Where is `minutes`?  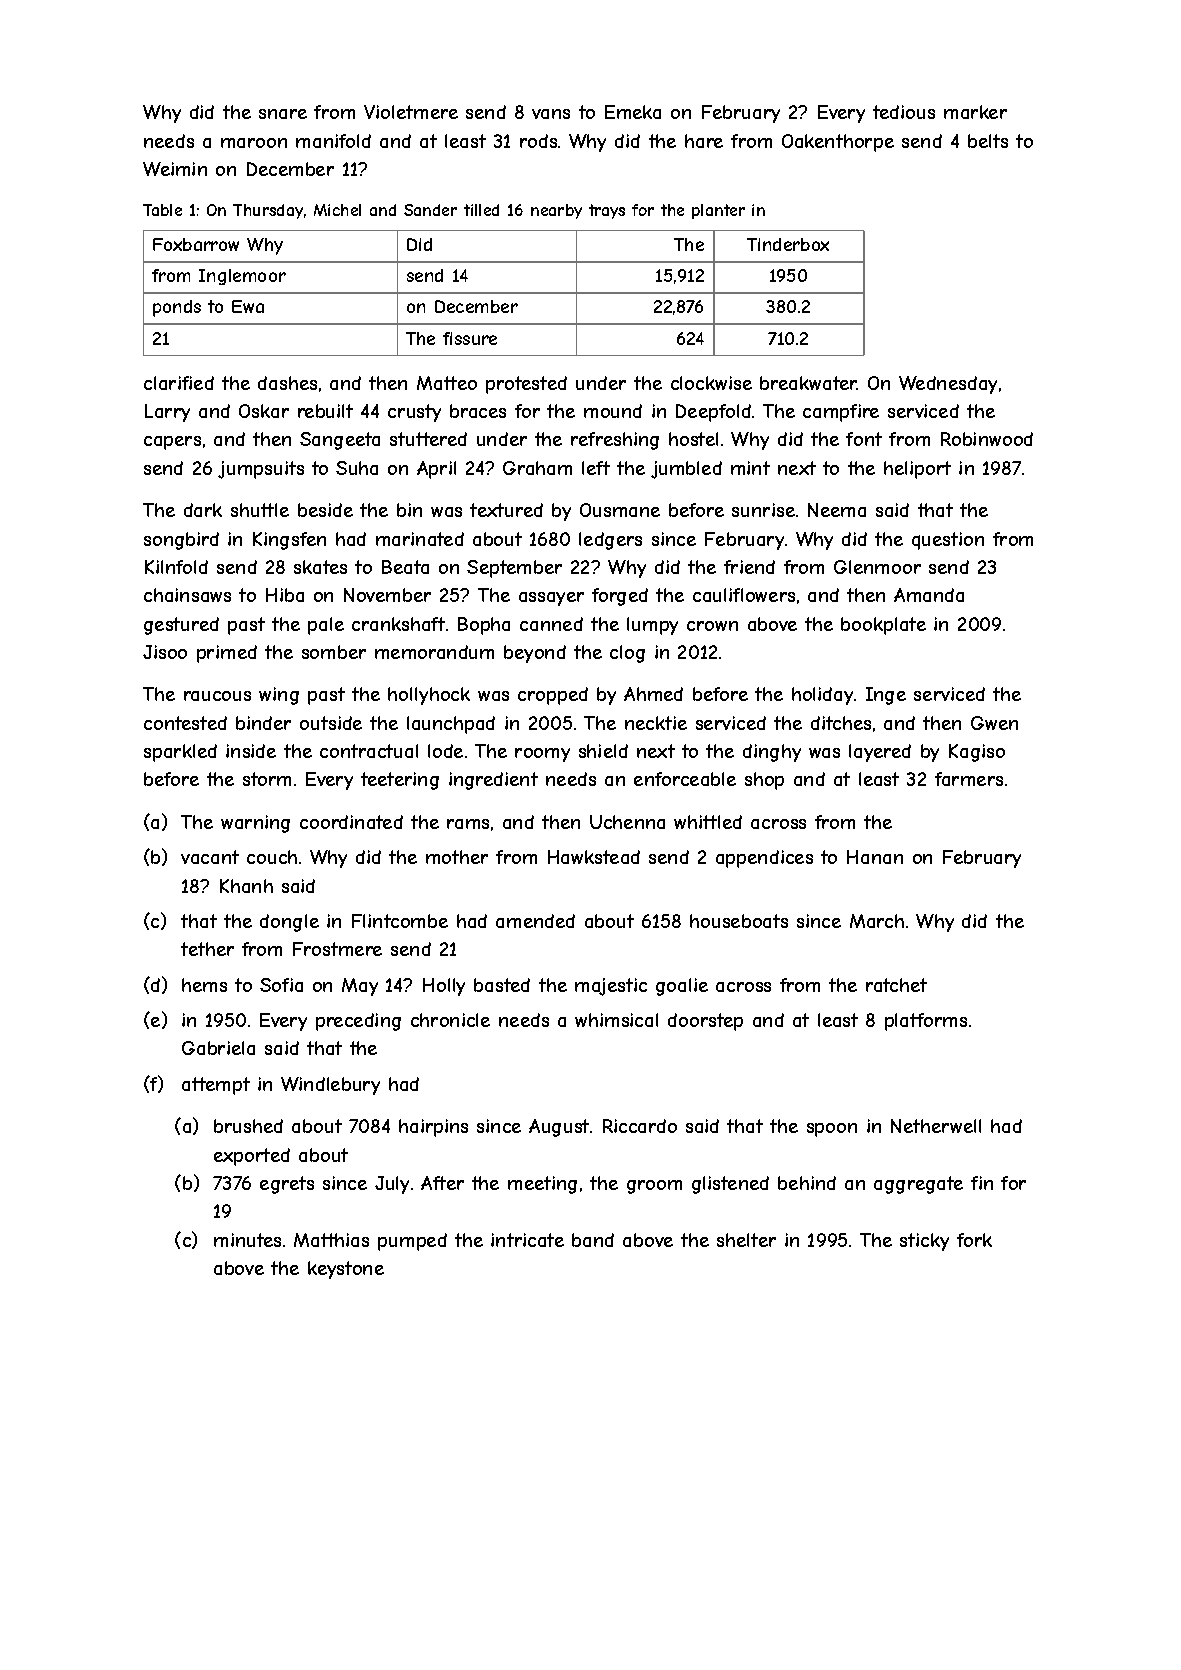
minutes is located at coordinates (247, 1240).
